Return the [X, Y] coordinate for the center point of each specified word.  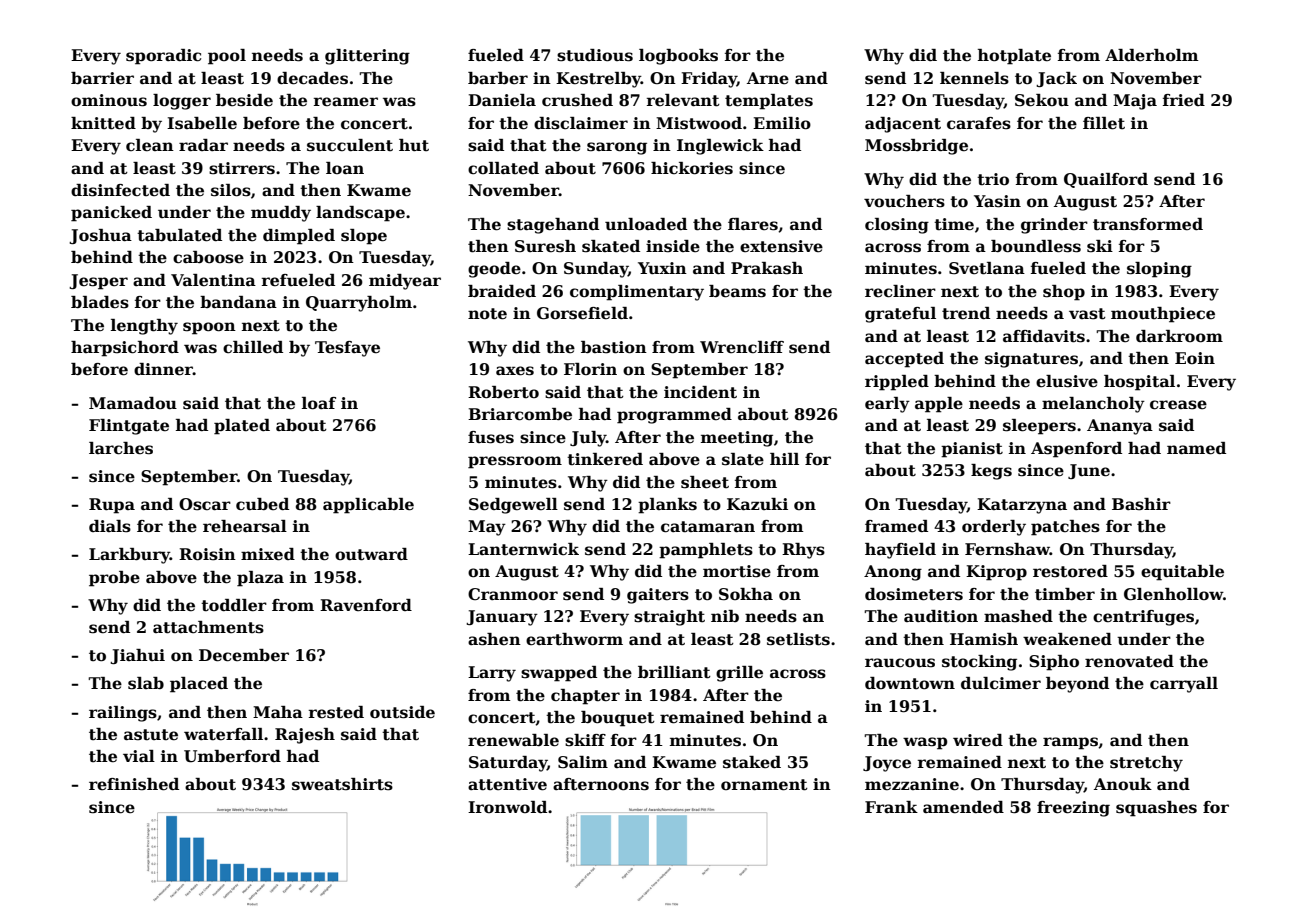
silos [231, 190]
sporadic [163, 57]
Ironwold [507, 807]
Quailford [1106, 180]
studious [595, 55]
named [1196, 448]
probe [114, 579]
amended [963, 807]
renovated [1129, 661]
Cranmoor [513, 594]
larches [121, 448]
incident [700, 392]
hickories [692, 168]
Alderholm [1152, 55]
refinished [134, 784]
